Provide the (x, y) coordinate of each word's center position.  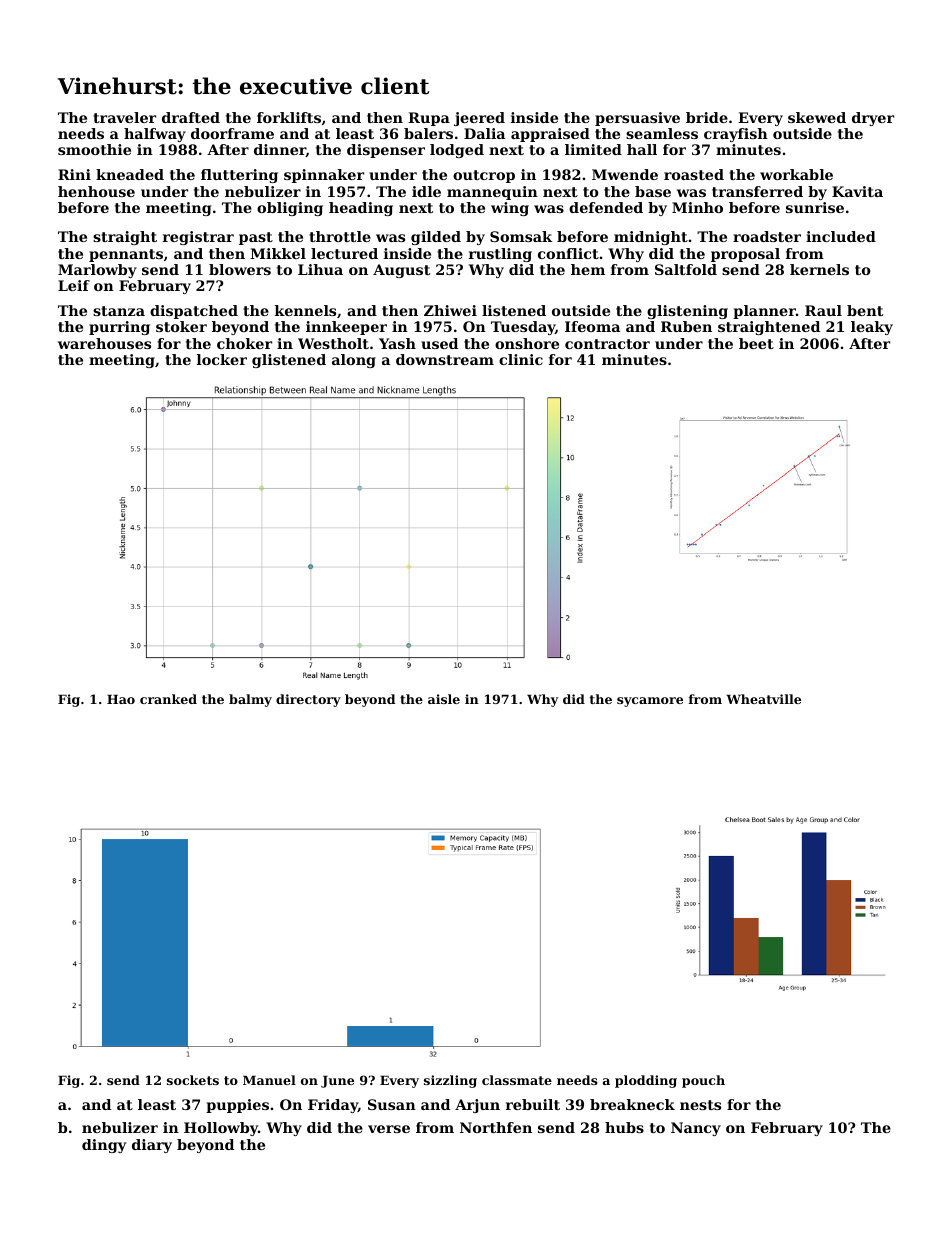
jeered (479, 119)
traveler (124, 117)
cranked (168, 699)
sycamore (650, 702)
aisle (444, 699)
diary (152, 1146)
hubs (624, 1127)
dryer (873, 119)
